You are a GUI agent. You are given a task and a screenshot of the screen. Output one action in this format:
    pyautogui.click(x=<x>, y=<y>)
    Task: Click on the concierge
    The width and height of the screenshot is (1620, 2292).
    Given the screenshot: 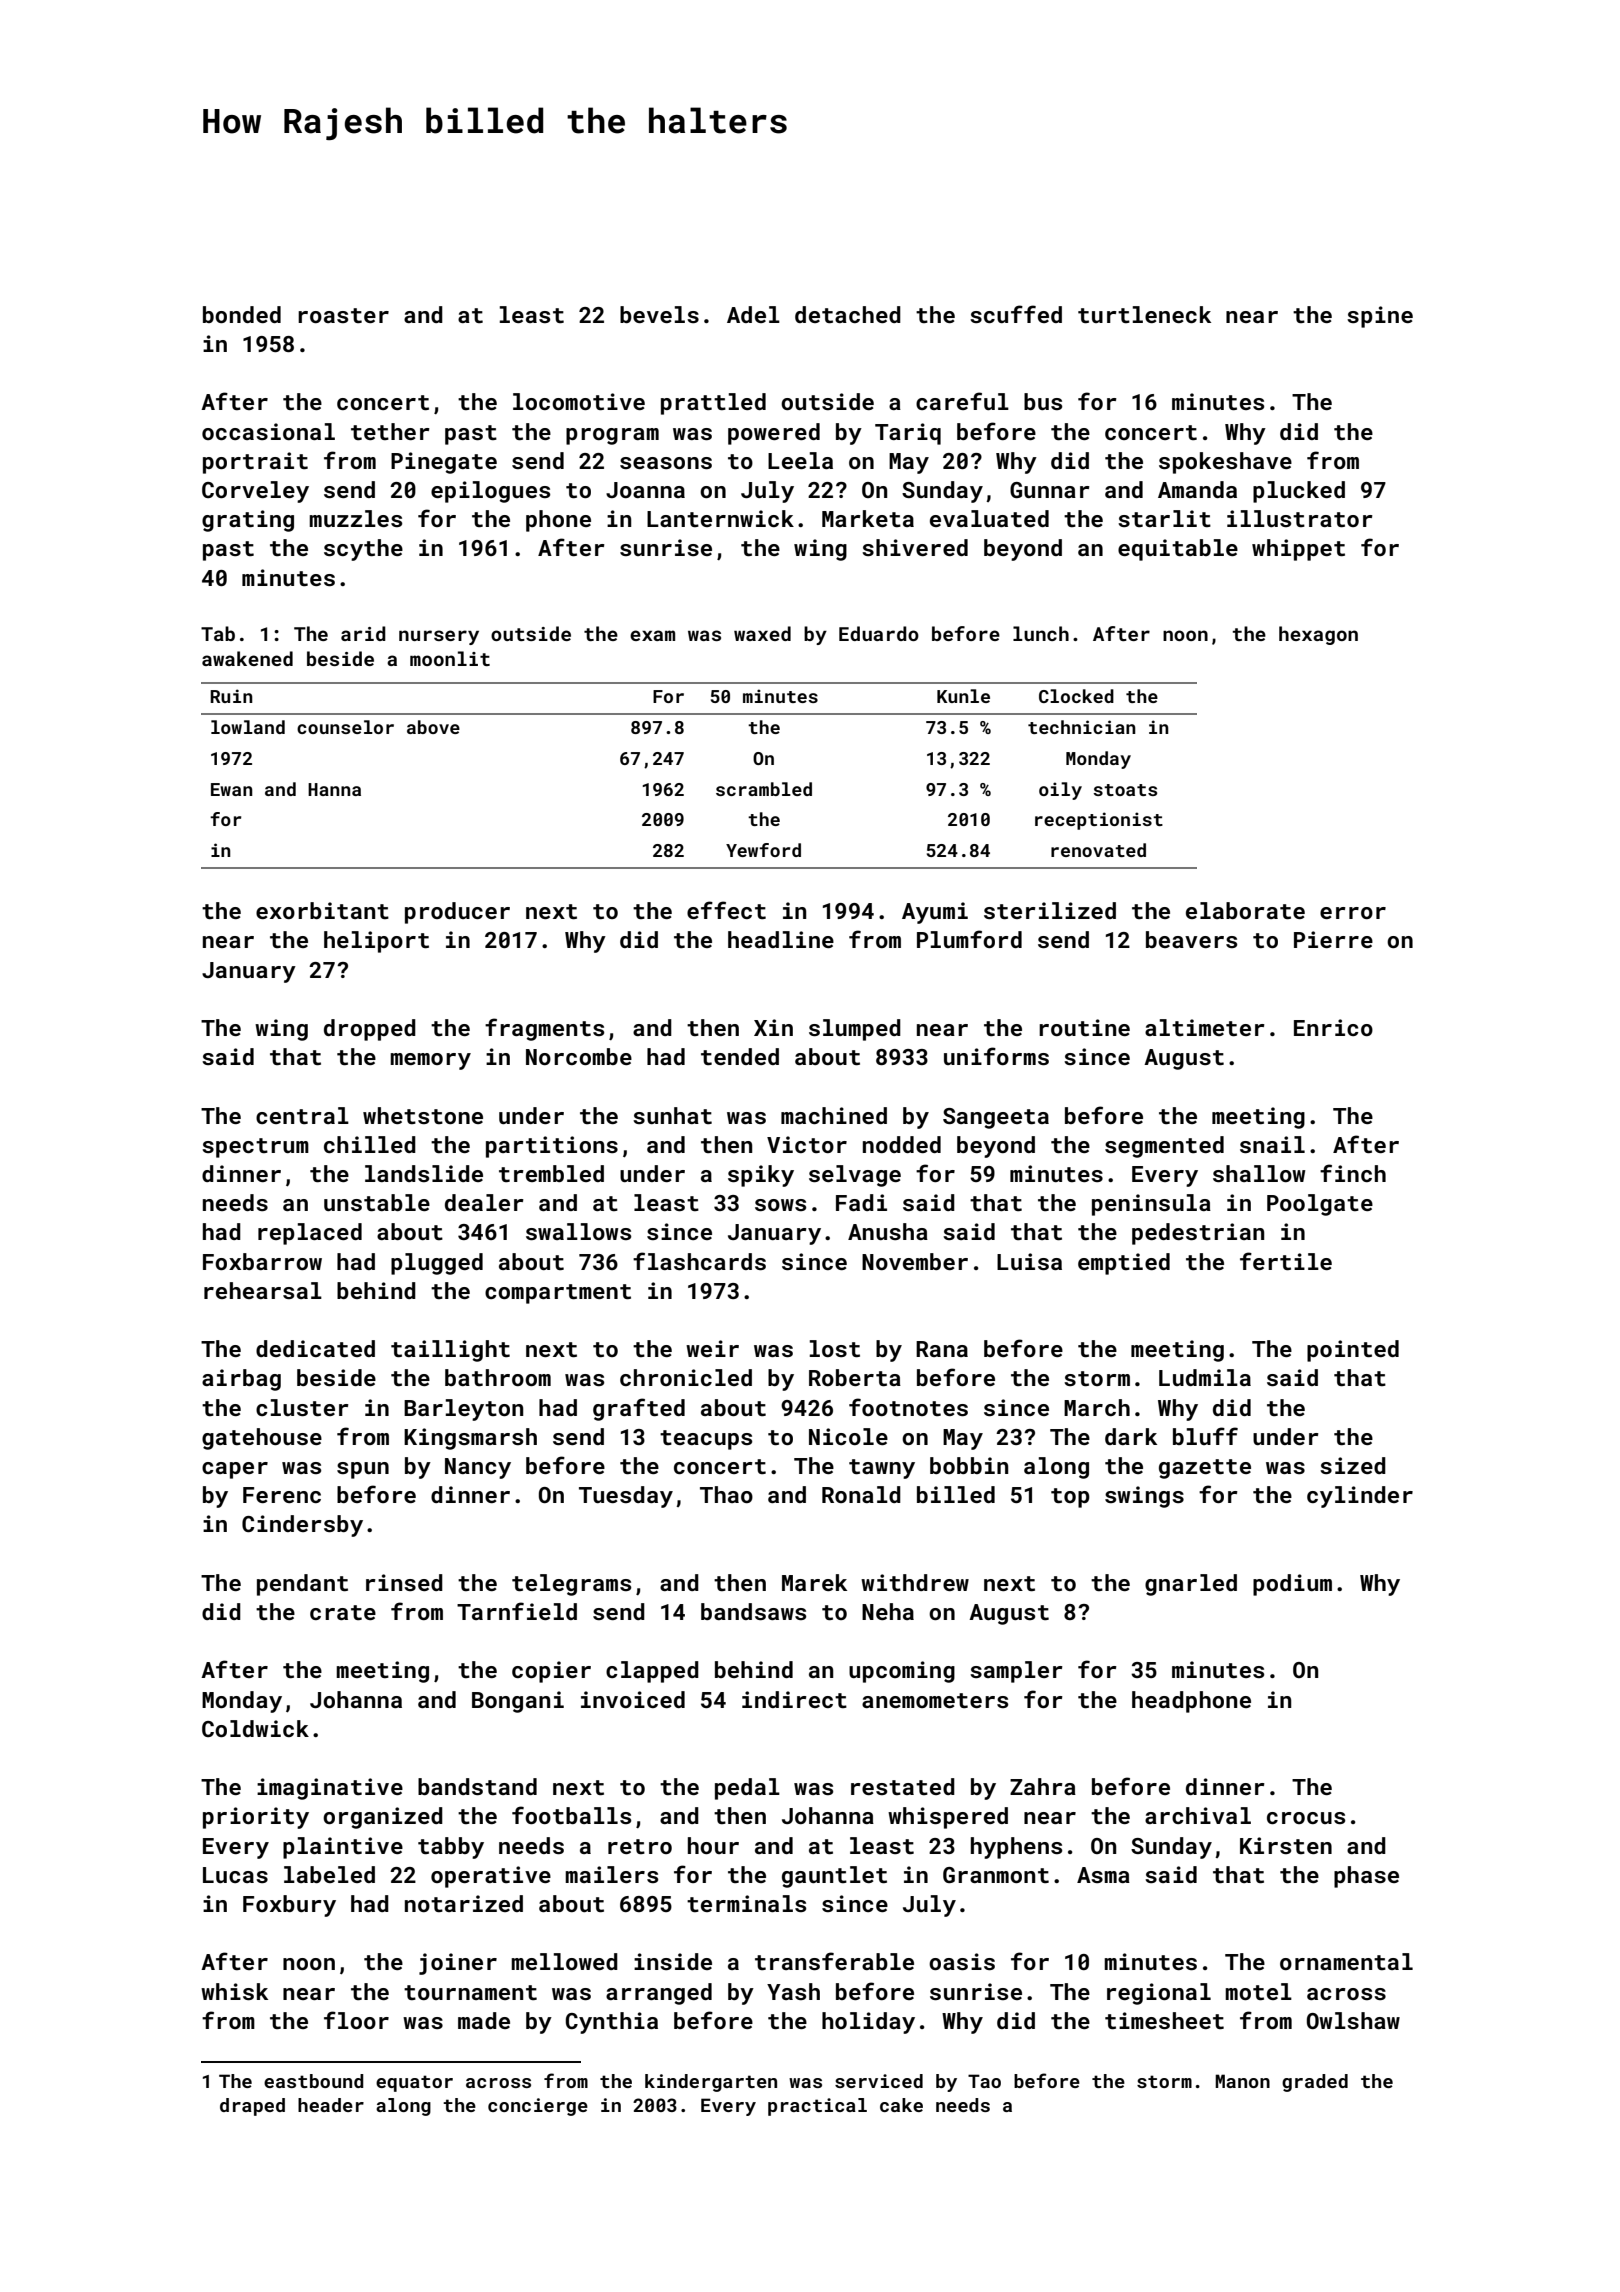 What is the action you would take?
    pyautogui.click(x=538, y=2107)
